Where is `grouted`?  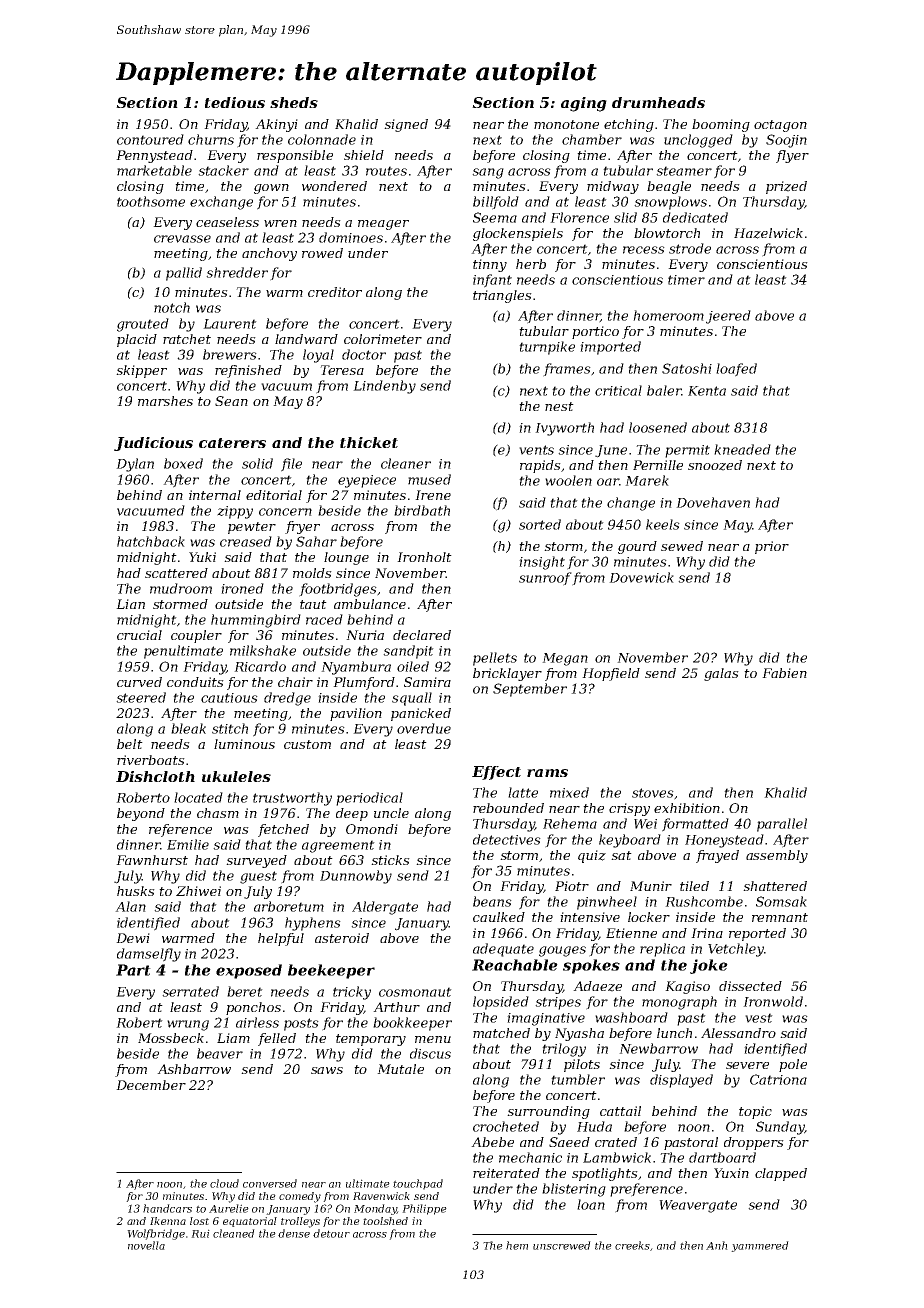 grouted is located at coordinates (143, 325).
